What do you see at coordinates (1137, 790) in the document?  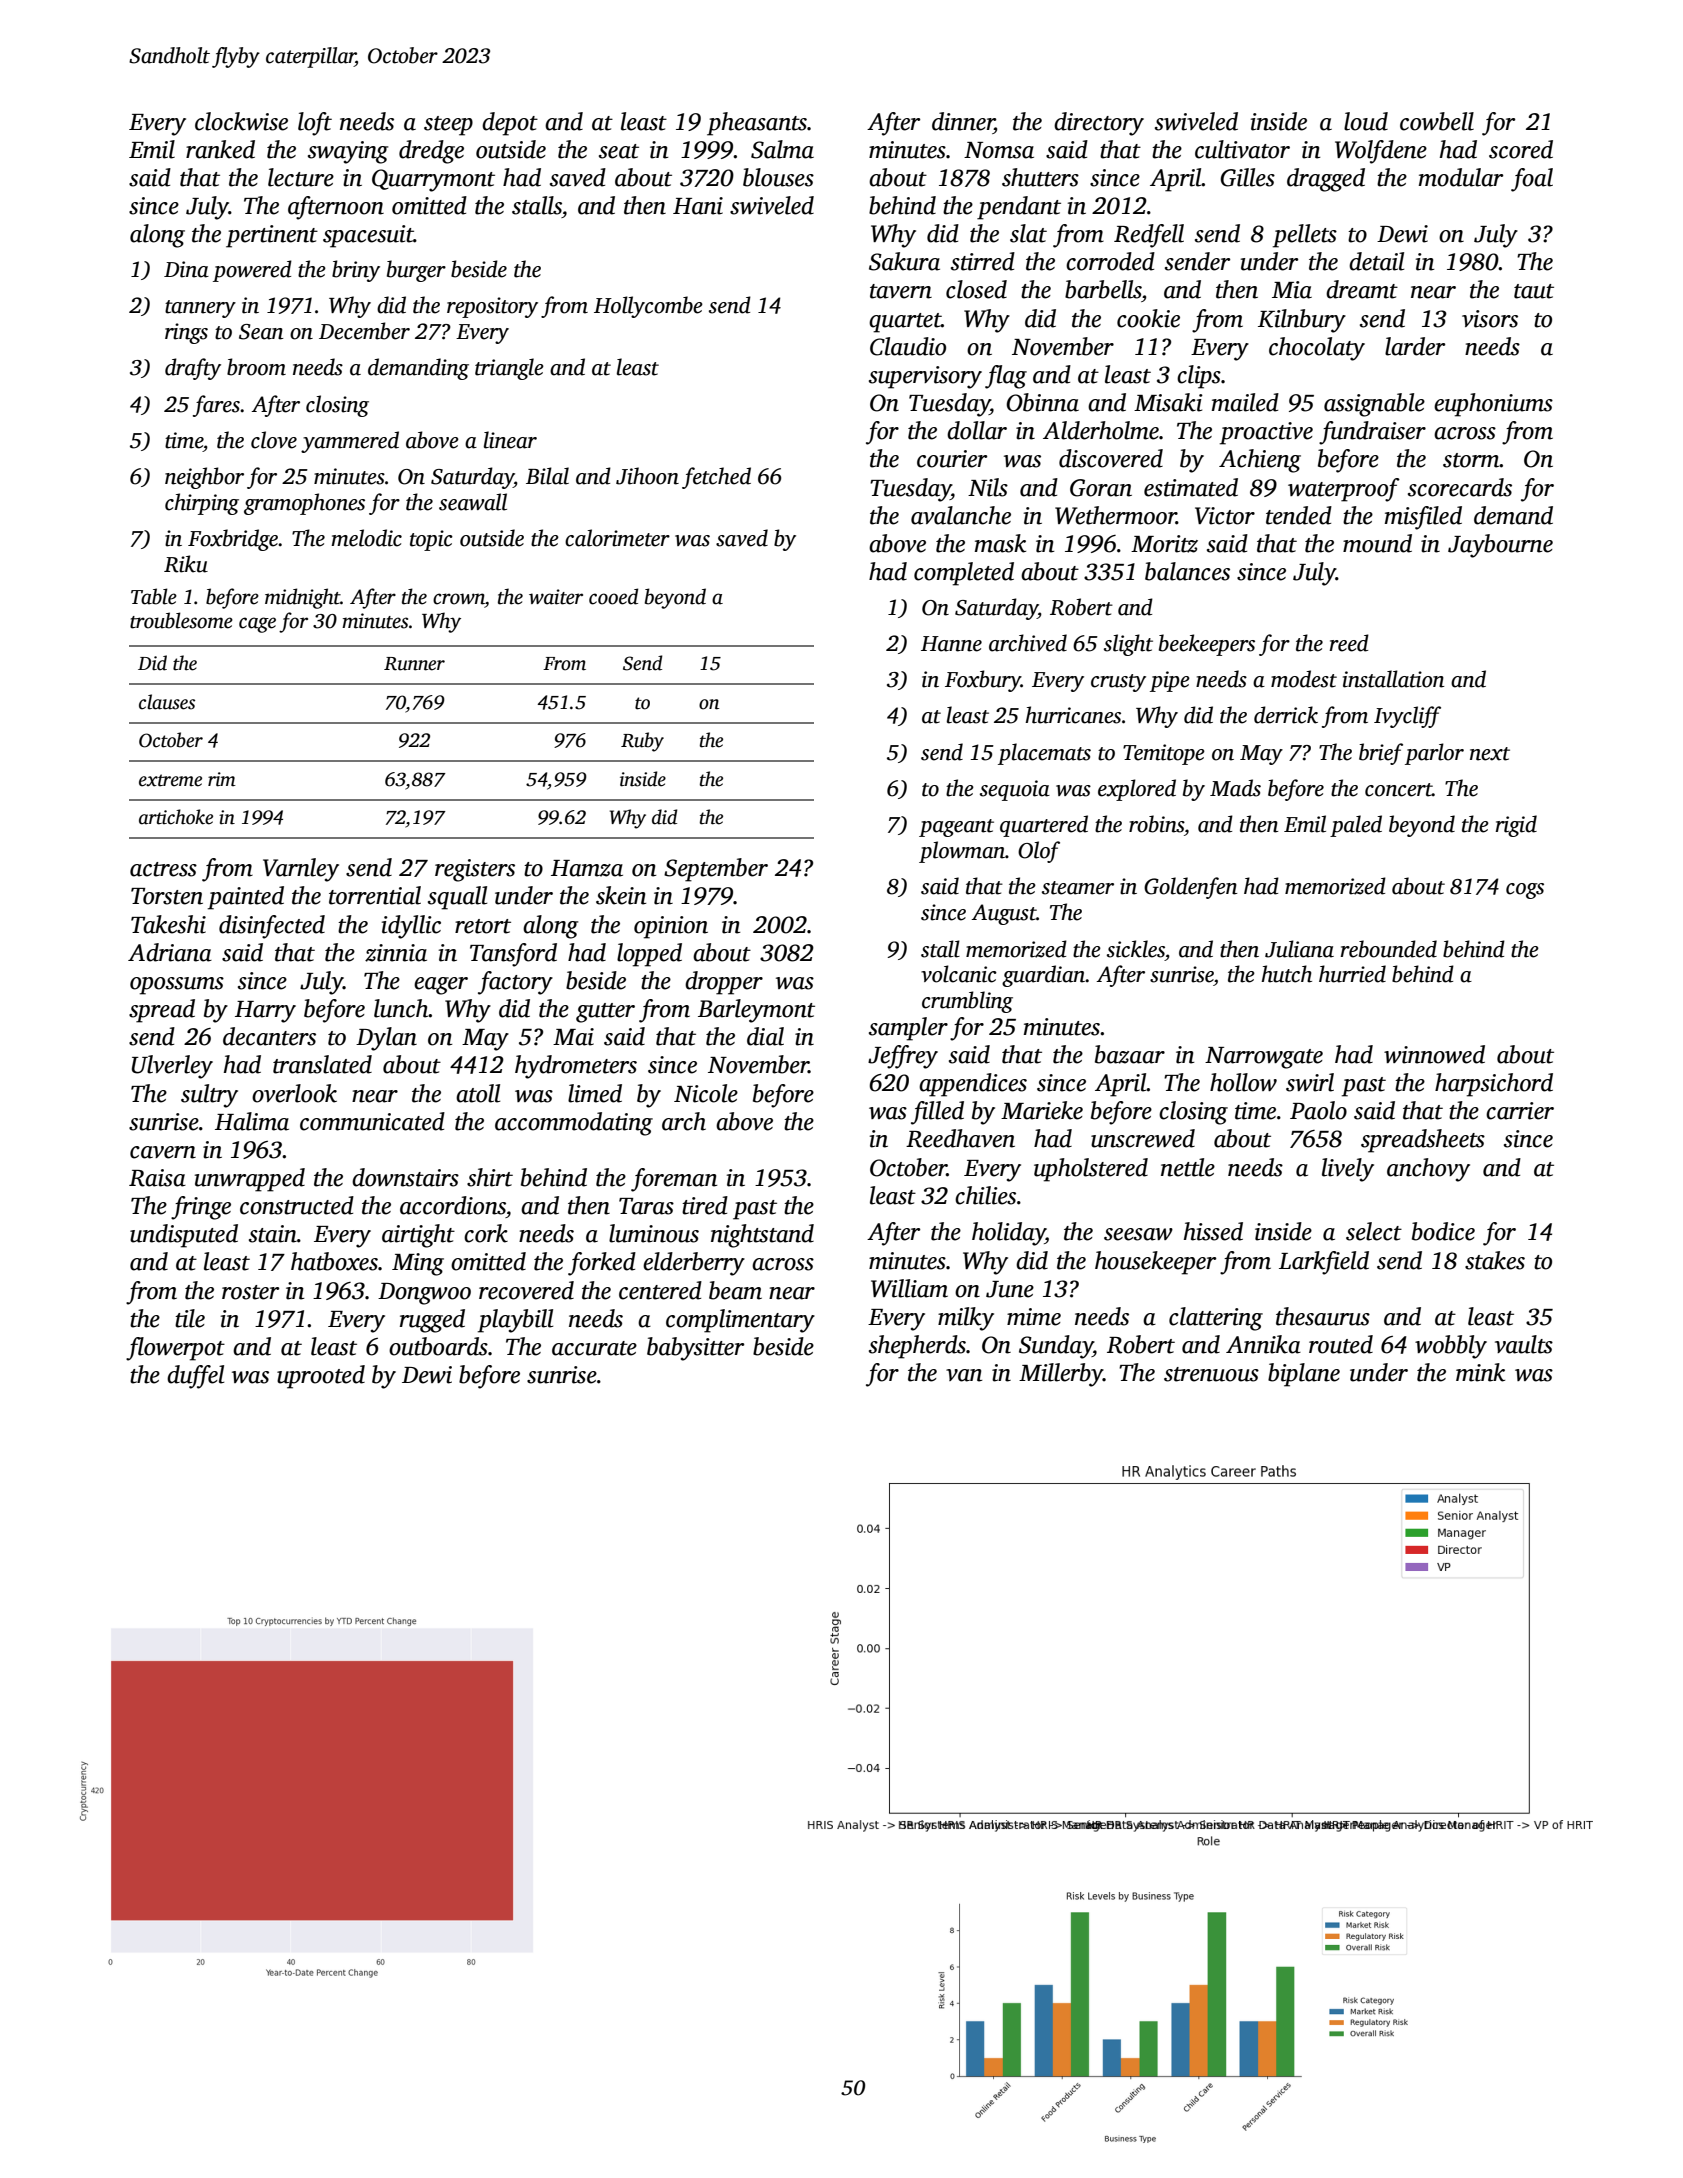 I see `explored` at bounding box center [1137, 790].
